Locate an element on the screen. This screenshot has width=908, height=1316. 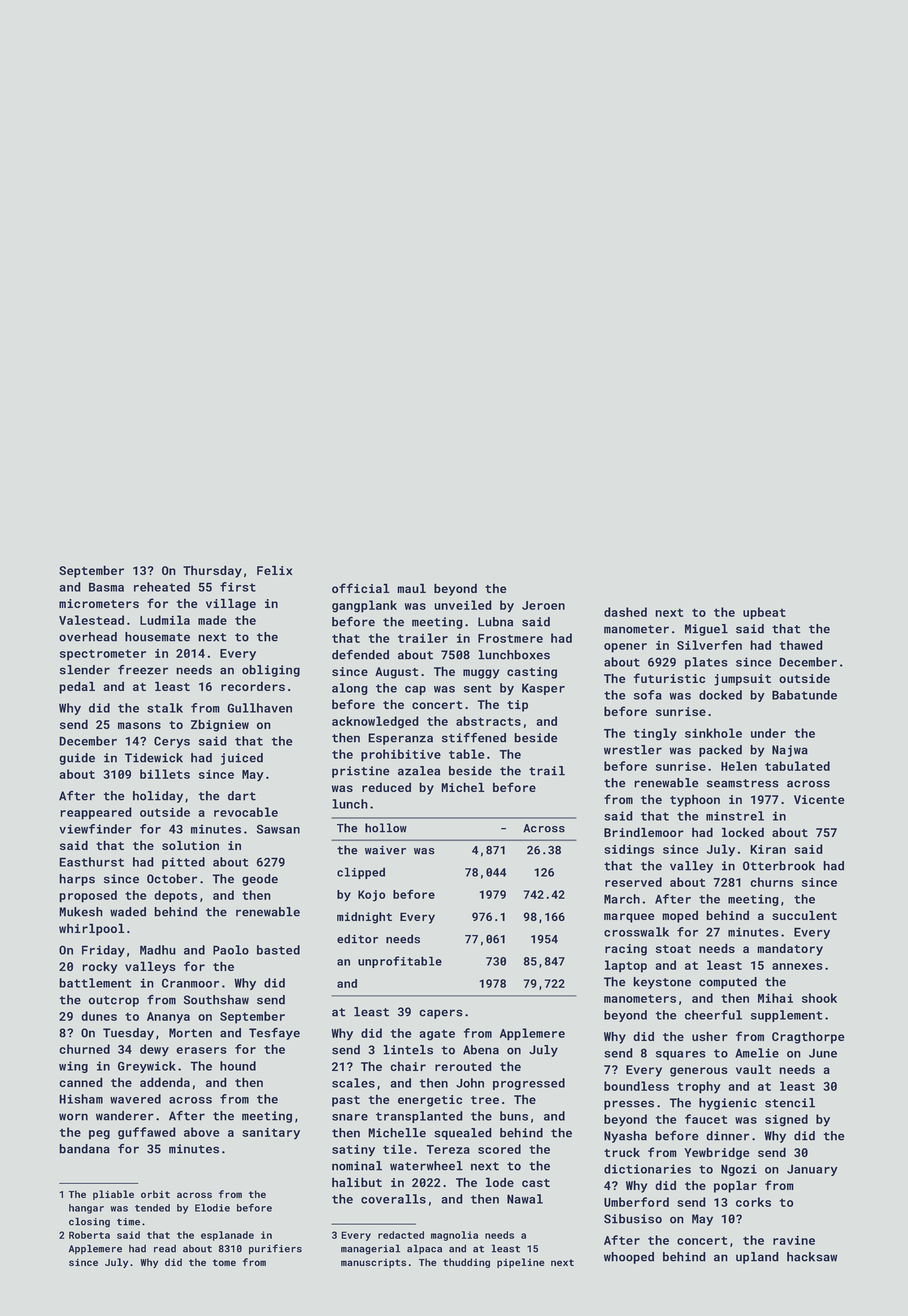
keystone is located at coordinates (662, 983).
